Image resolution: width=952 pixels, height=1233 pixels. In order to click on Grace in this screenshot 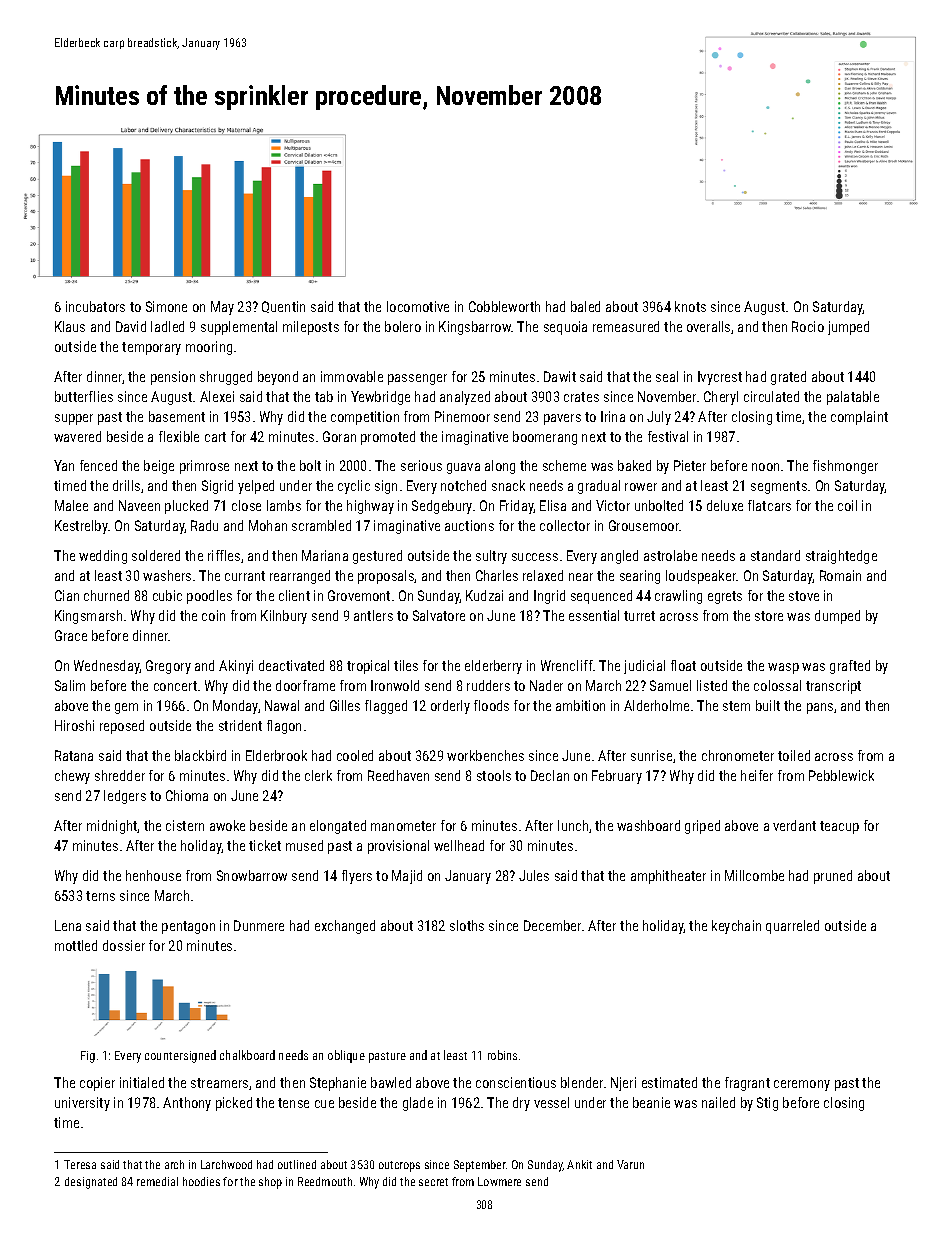, I will do `click(71, 635)`.
